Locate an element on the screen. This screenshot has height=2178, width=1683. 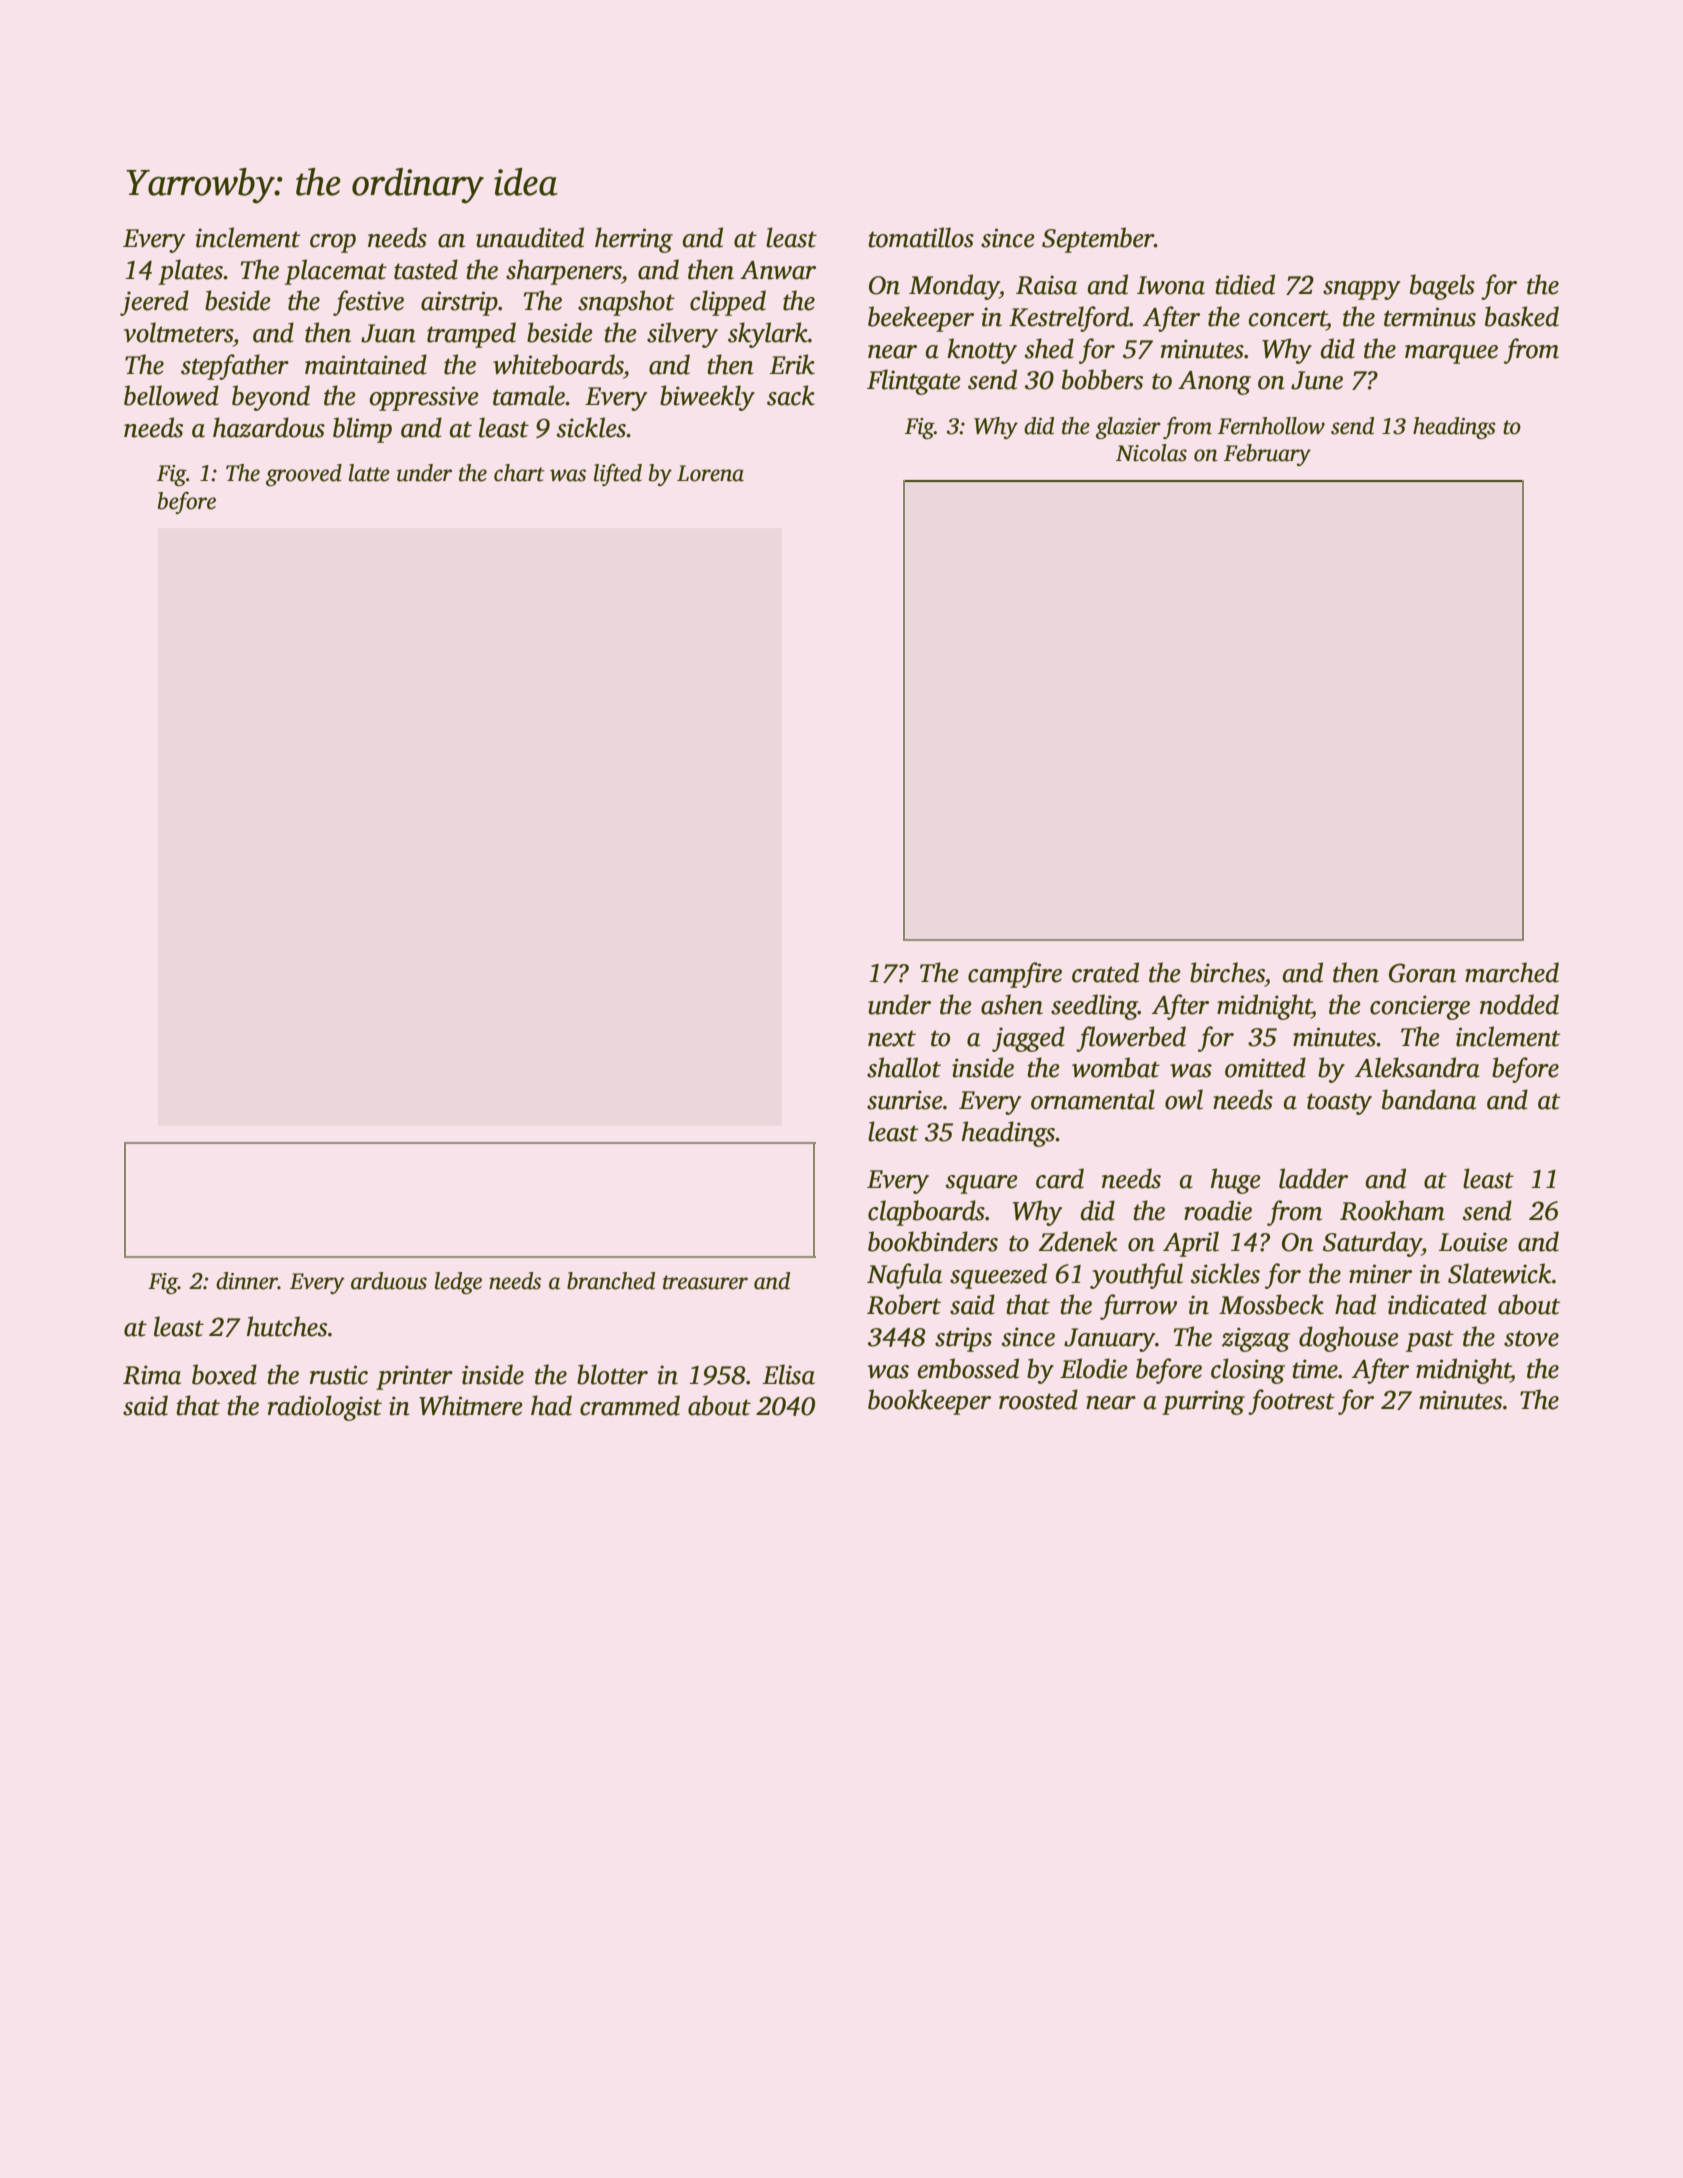
February is located at coordinates (1267, 455).
